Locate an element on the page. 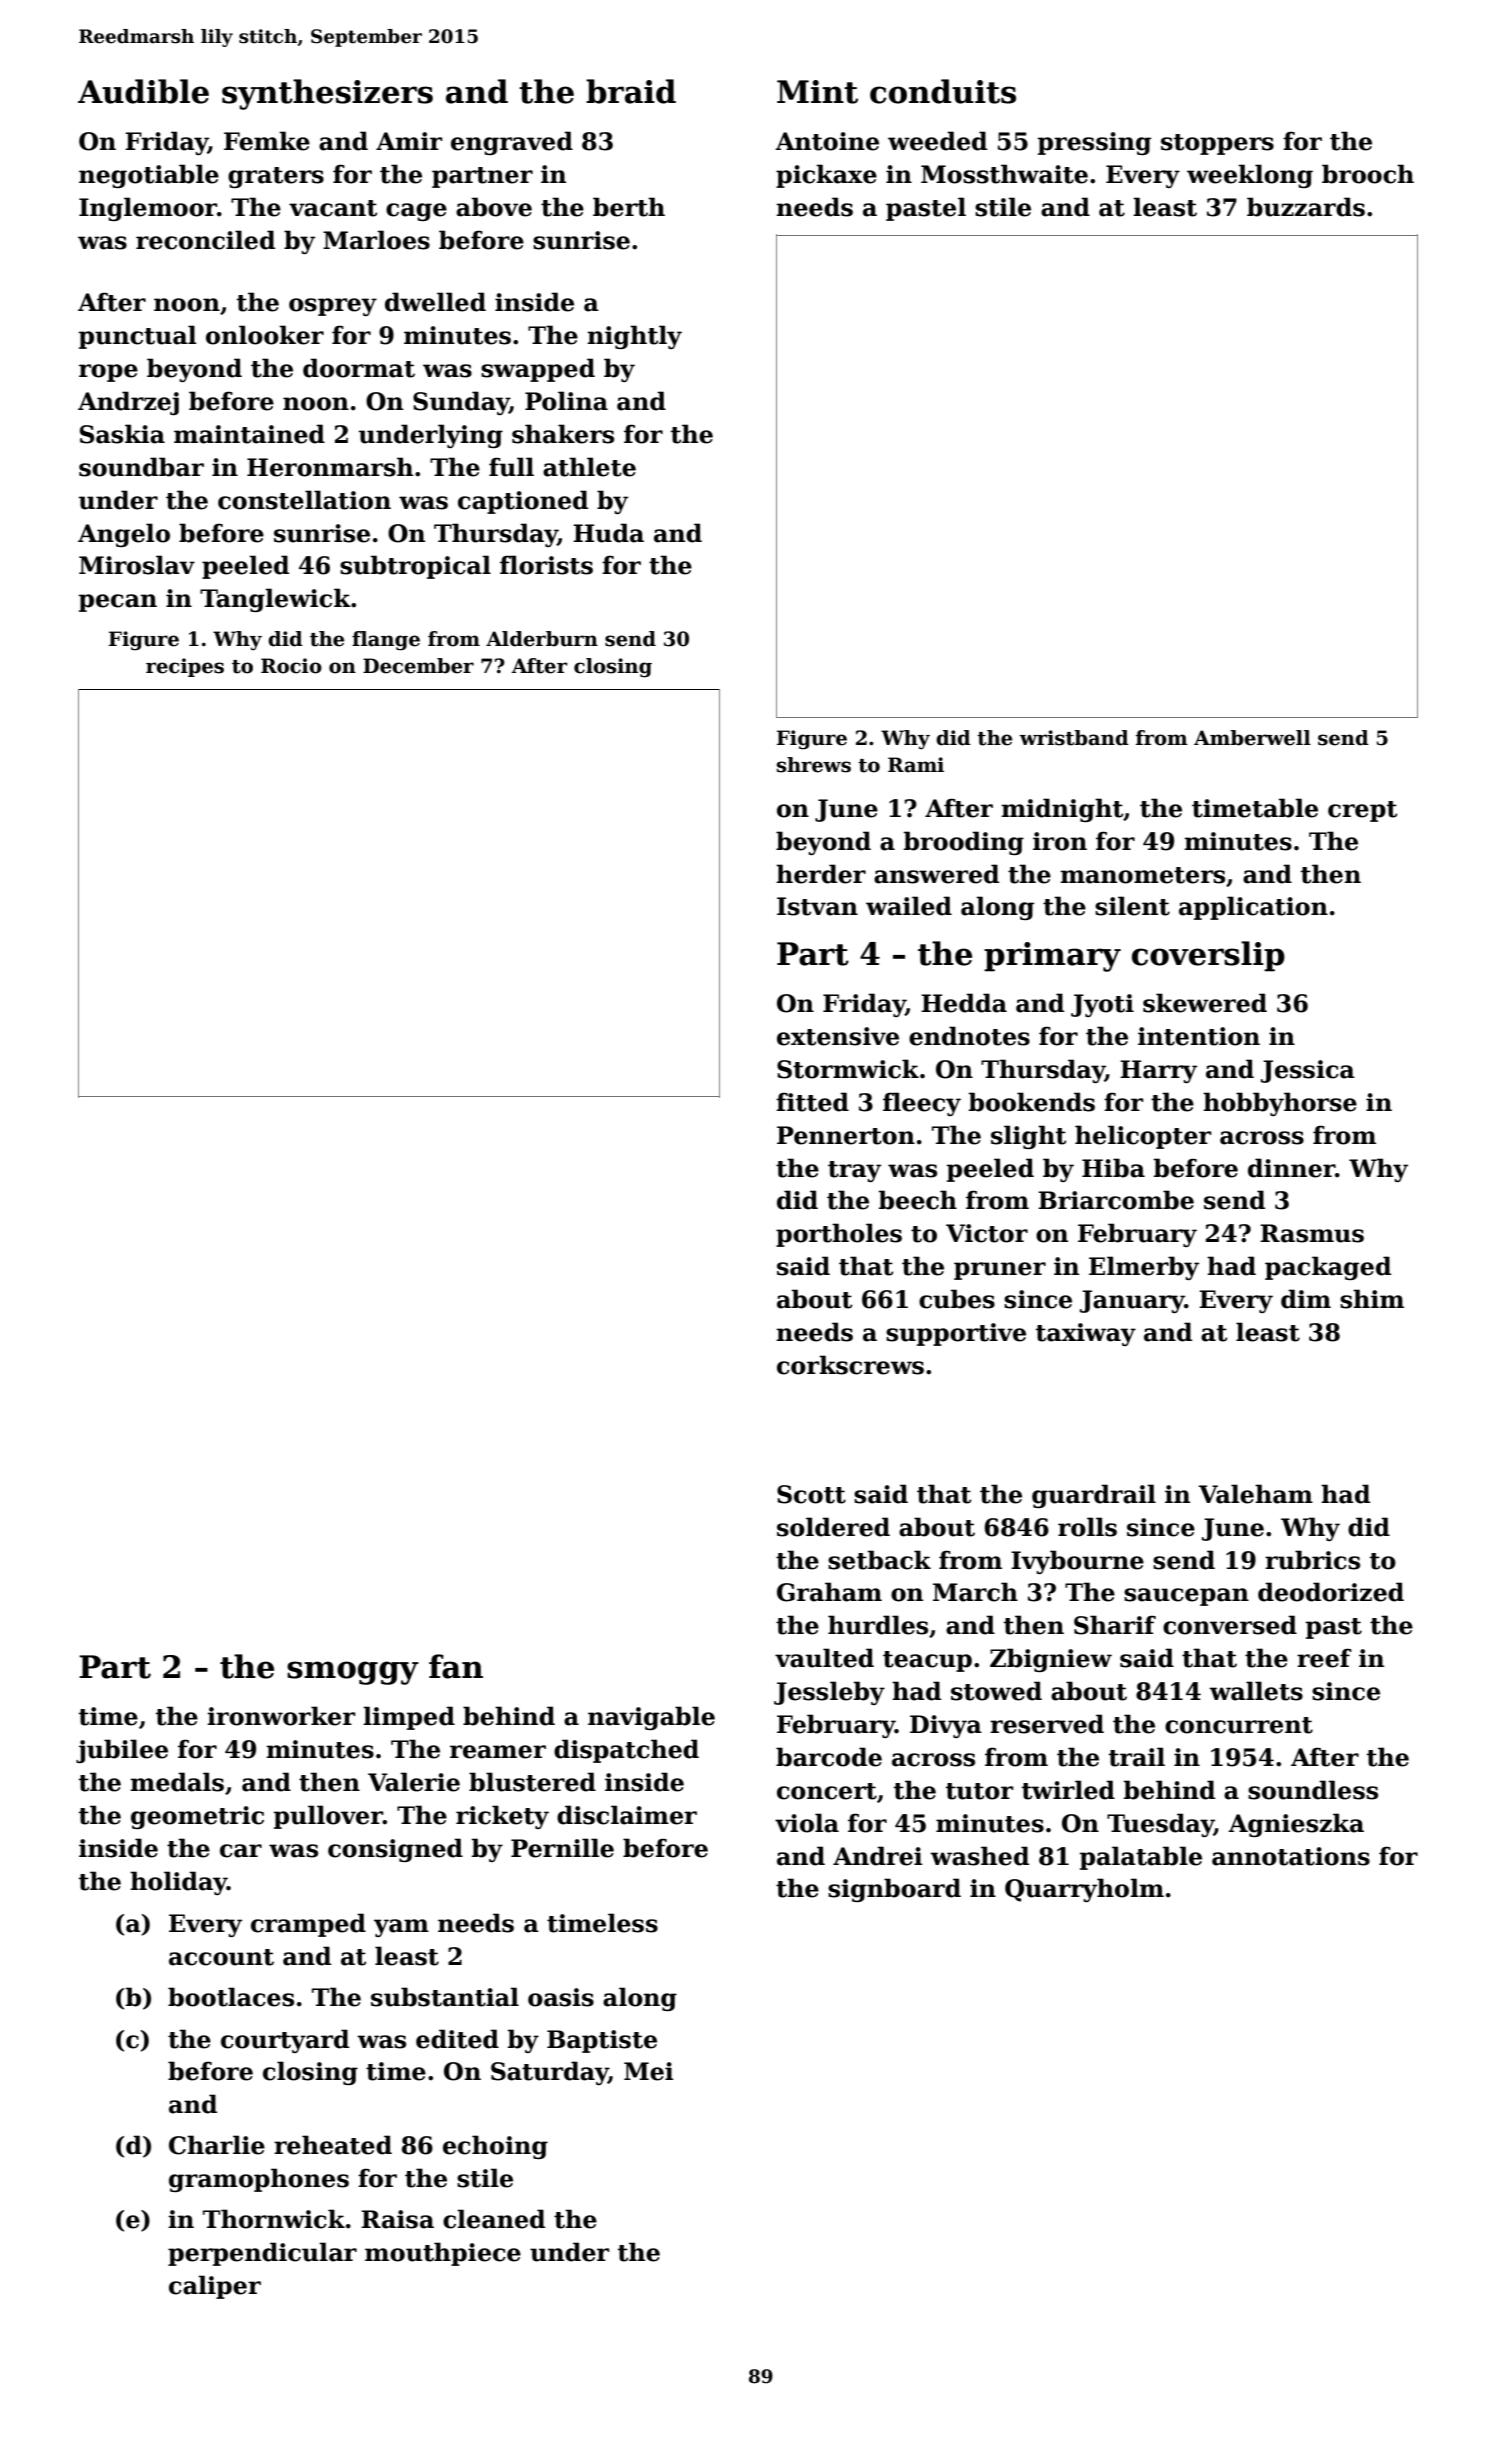 This document has width=1496, height=2464. crept is located at coordinates (1362, 811).
